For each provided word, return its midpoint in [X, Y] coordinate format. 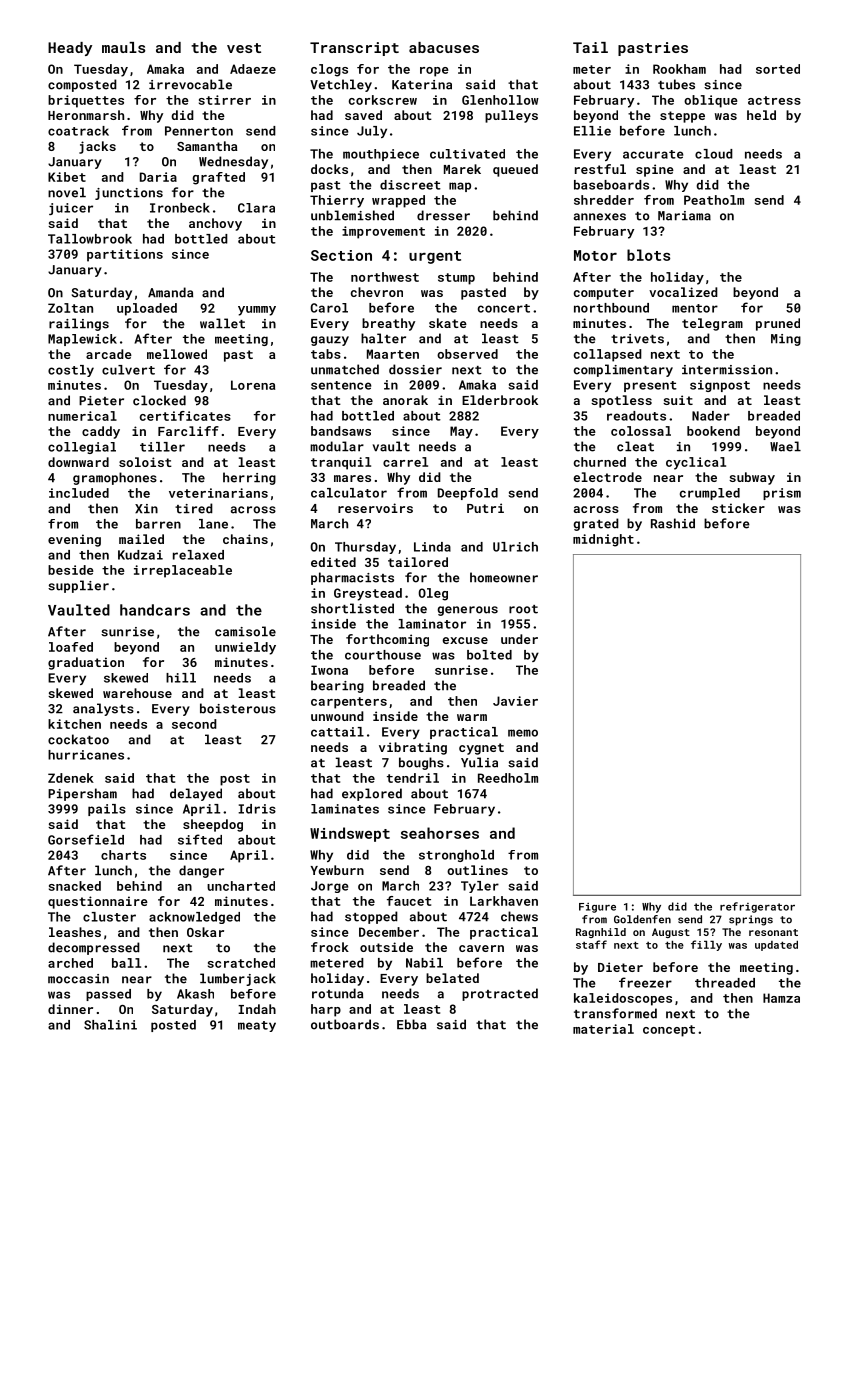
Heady [70, 49]
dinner [70, 1009]
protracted [500, 994]
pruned [778, 324]
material [603, 1029]
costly [71, 371]
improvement [383, 232]
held [761, 115]
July [372, 132]
